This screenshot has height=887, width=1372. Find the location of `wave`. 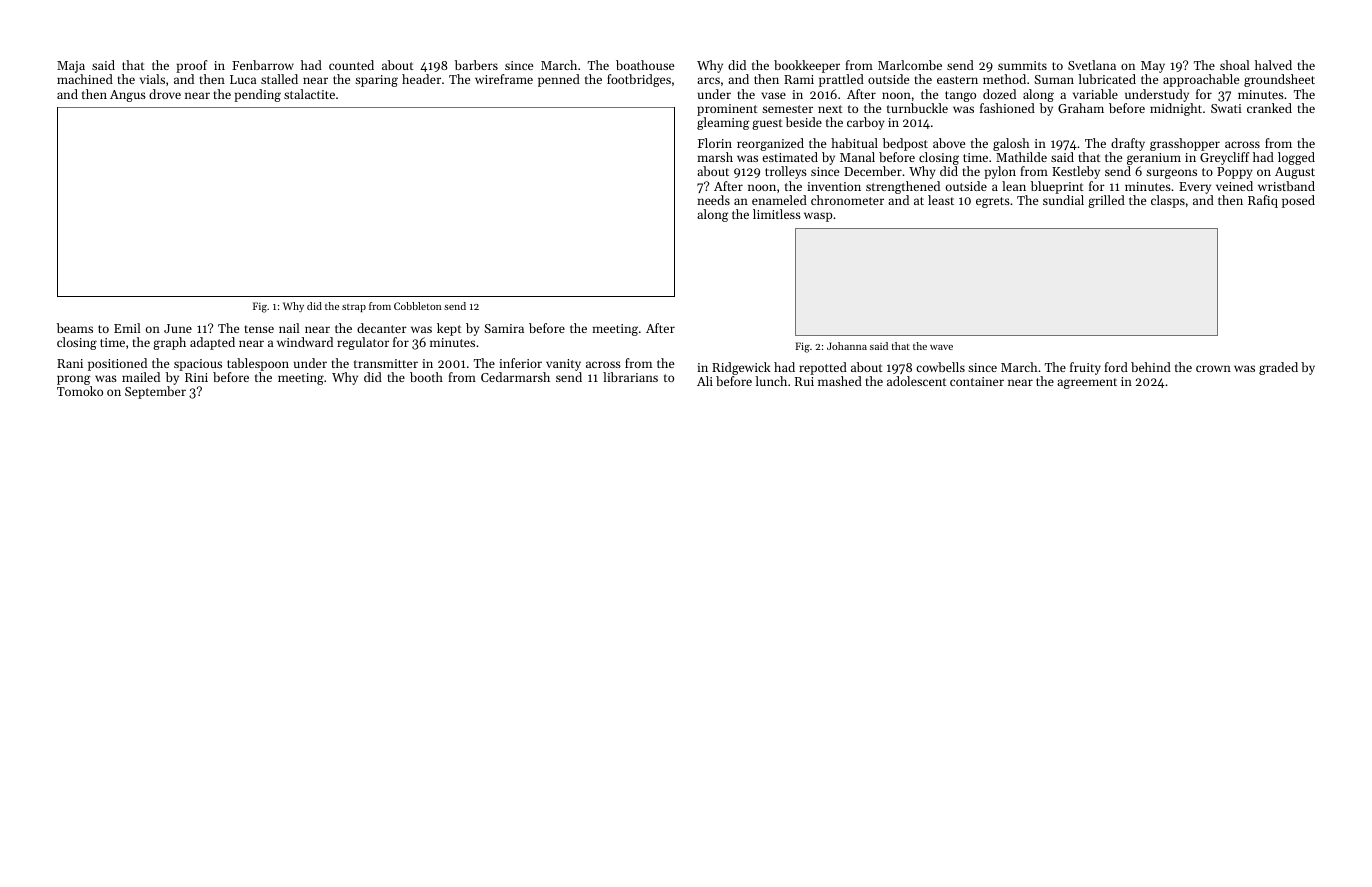

wave is located at coordinates (941, 347).
